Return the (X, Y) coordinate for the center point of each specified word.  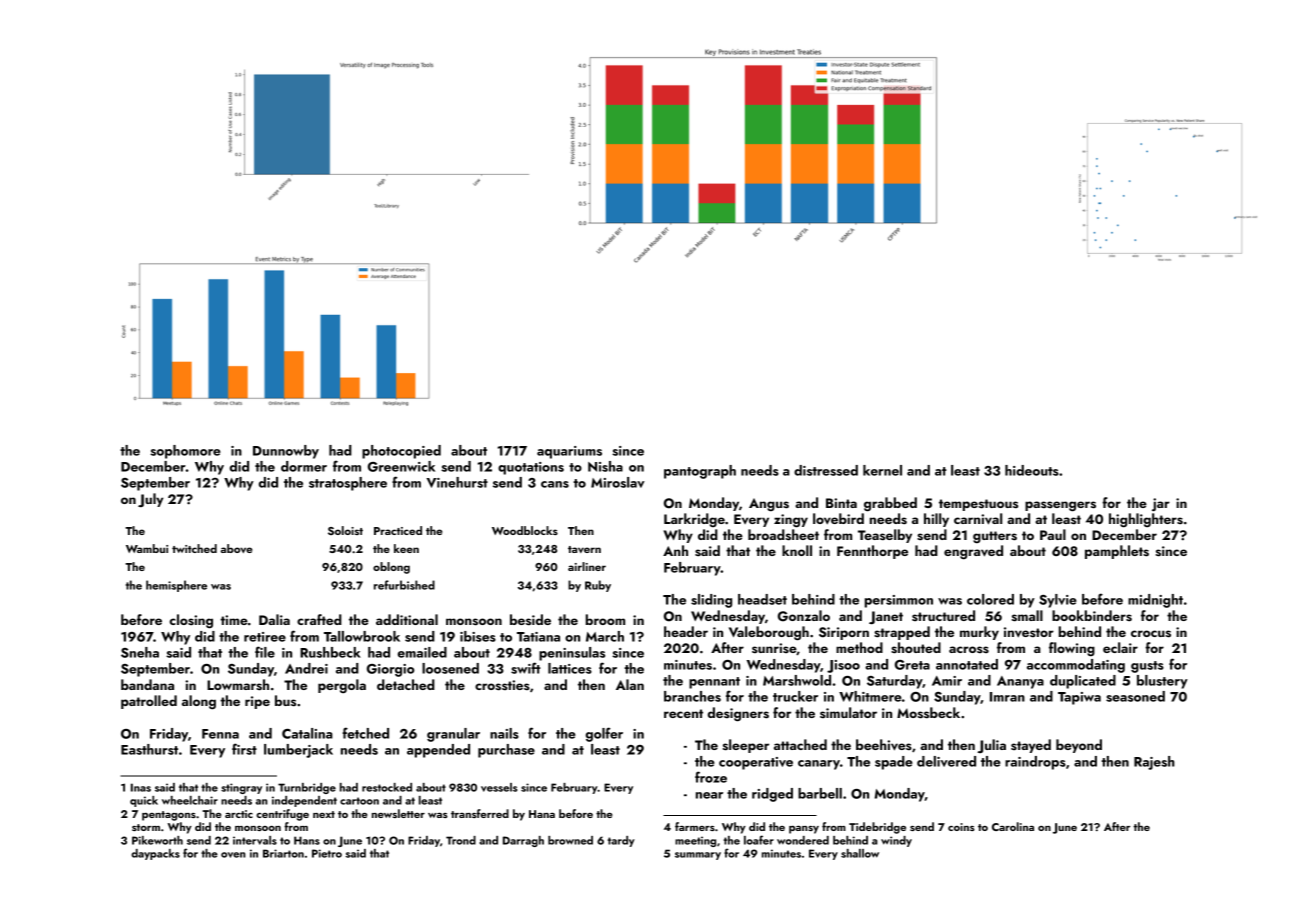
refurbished (404, 585)
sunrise (774, 648)
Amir (947, 681)
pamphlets (1117, 552)
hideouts (1032, 470)
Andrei (306, 668)
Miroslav (618, 482)
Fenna (220, 734)
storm (146, 827)
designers (738, 714)
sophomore (185, 452)
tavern (584, 549)
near (709, 795)
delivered (946, 761)
